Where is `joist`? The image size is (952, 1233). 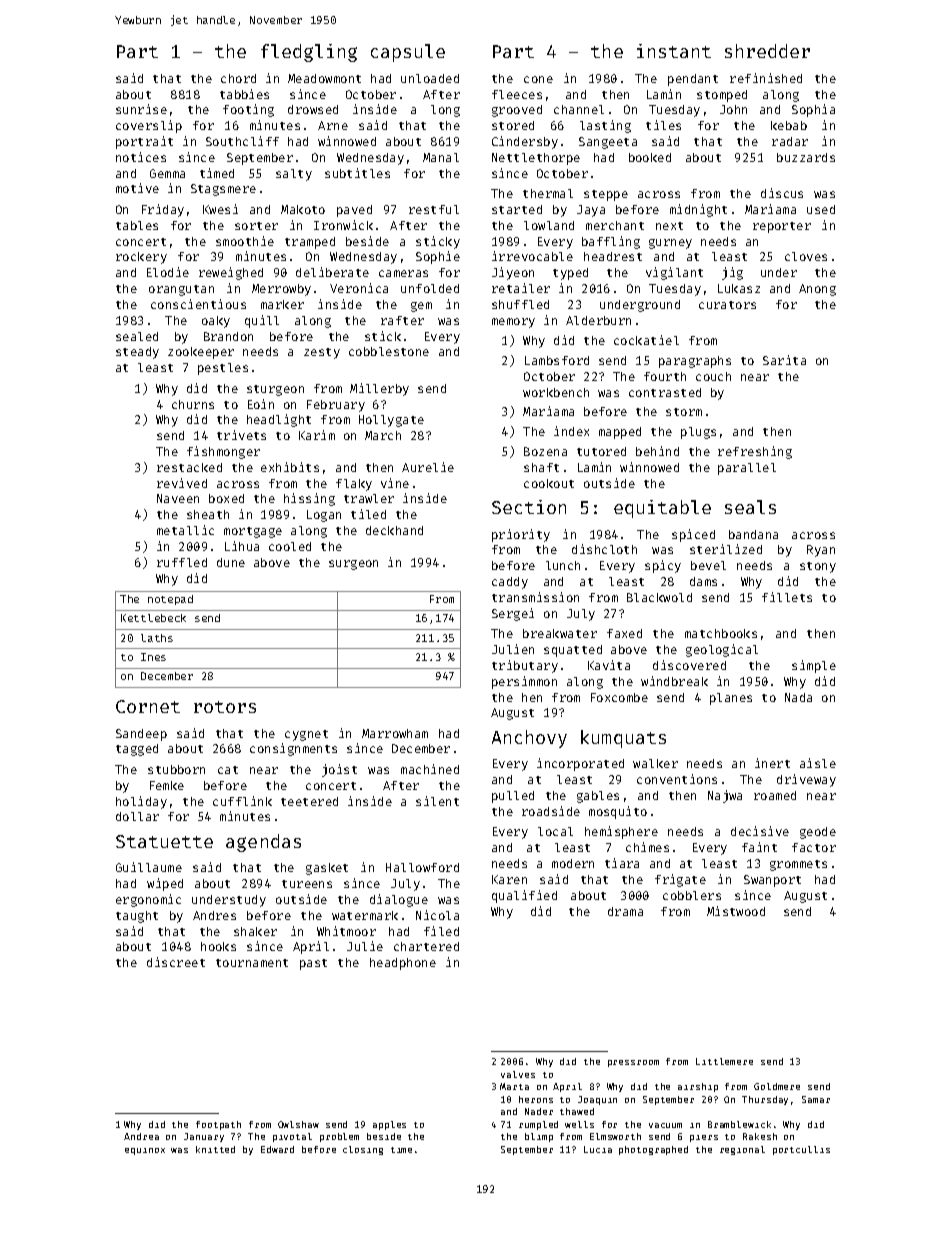
joist is located at coordinates (339, 770).
